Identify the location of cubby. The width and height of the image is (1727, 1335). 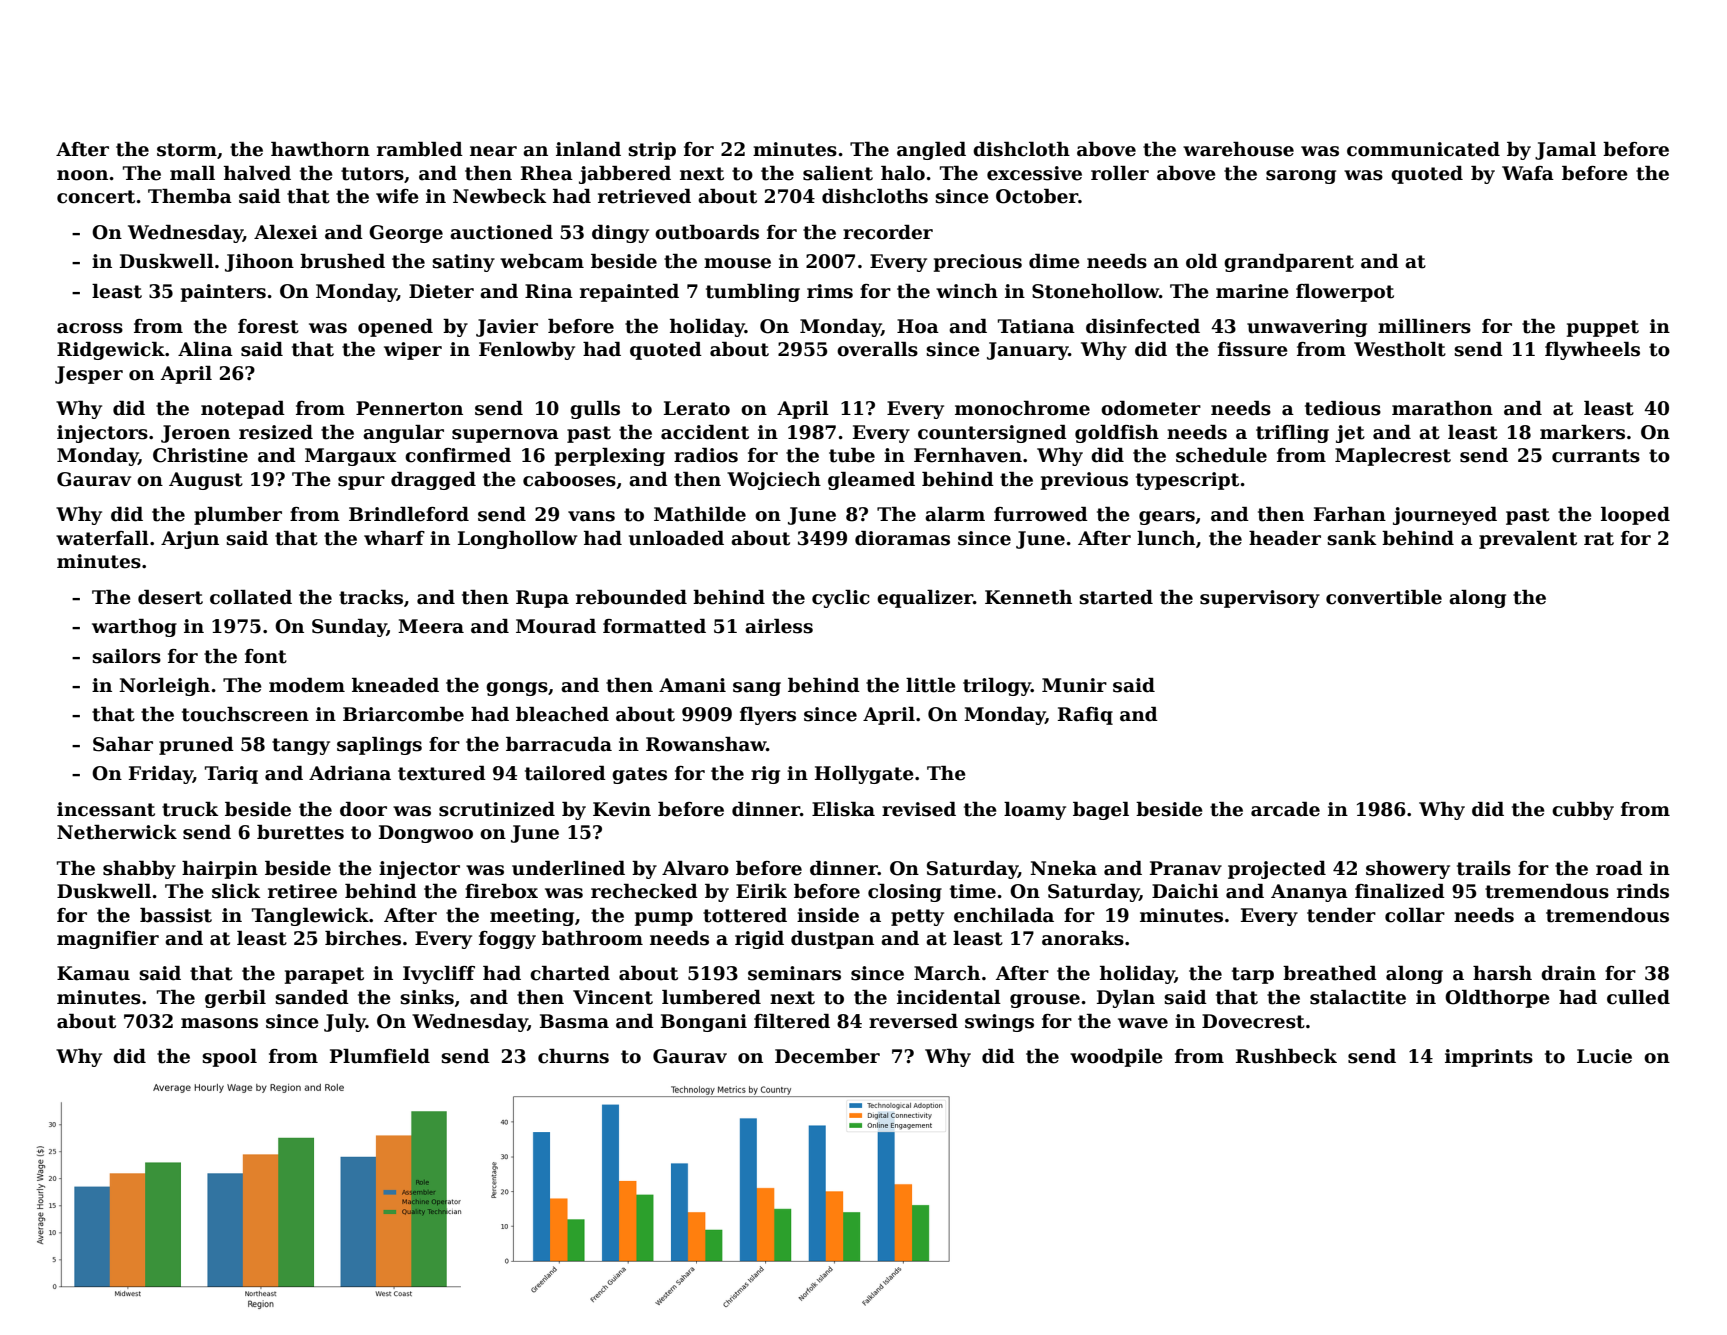
(1583, 811).
